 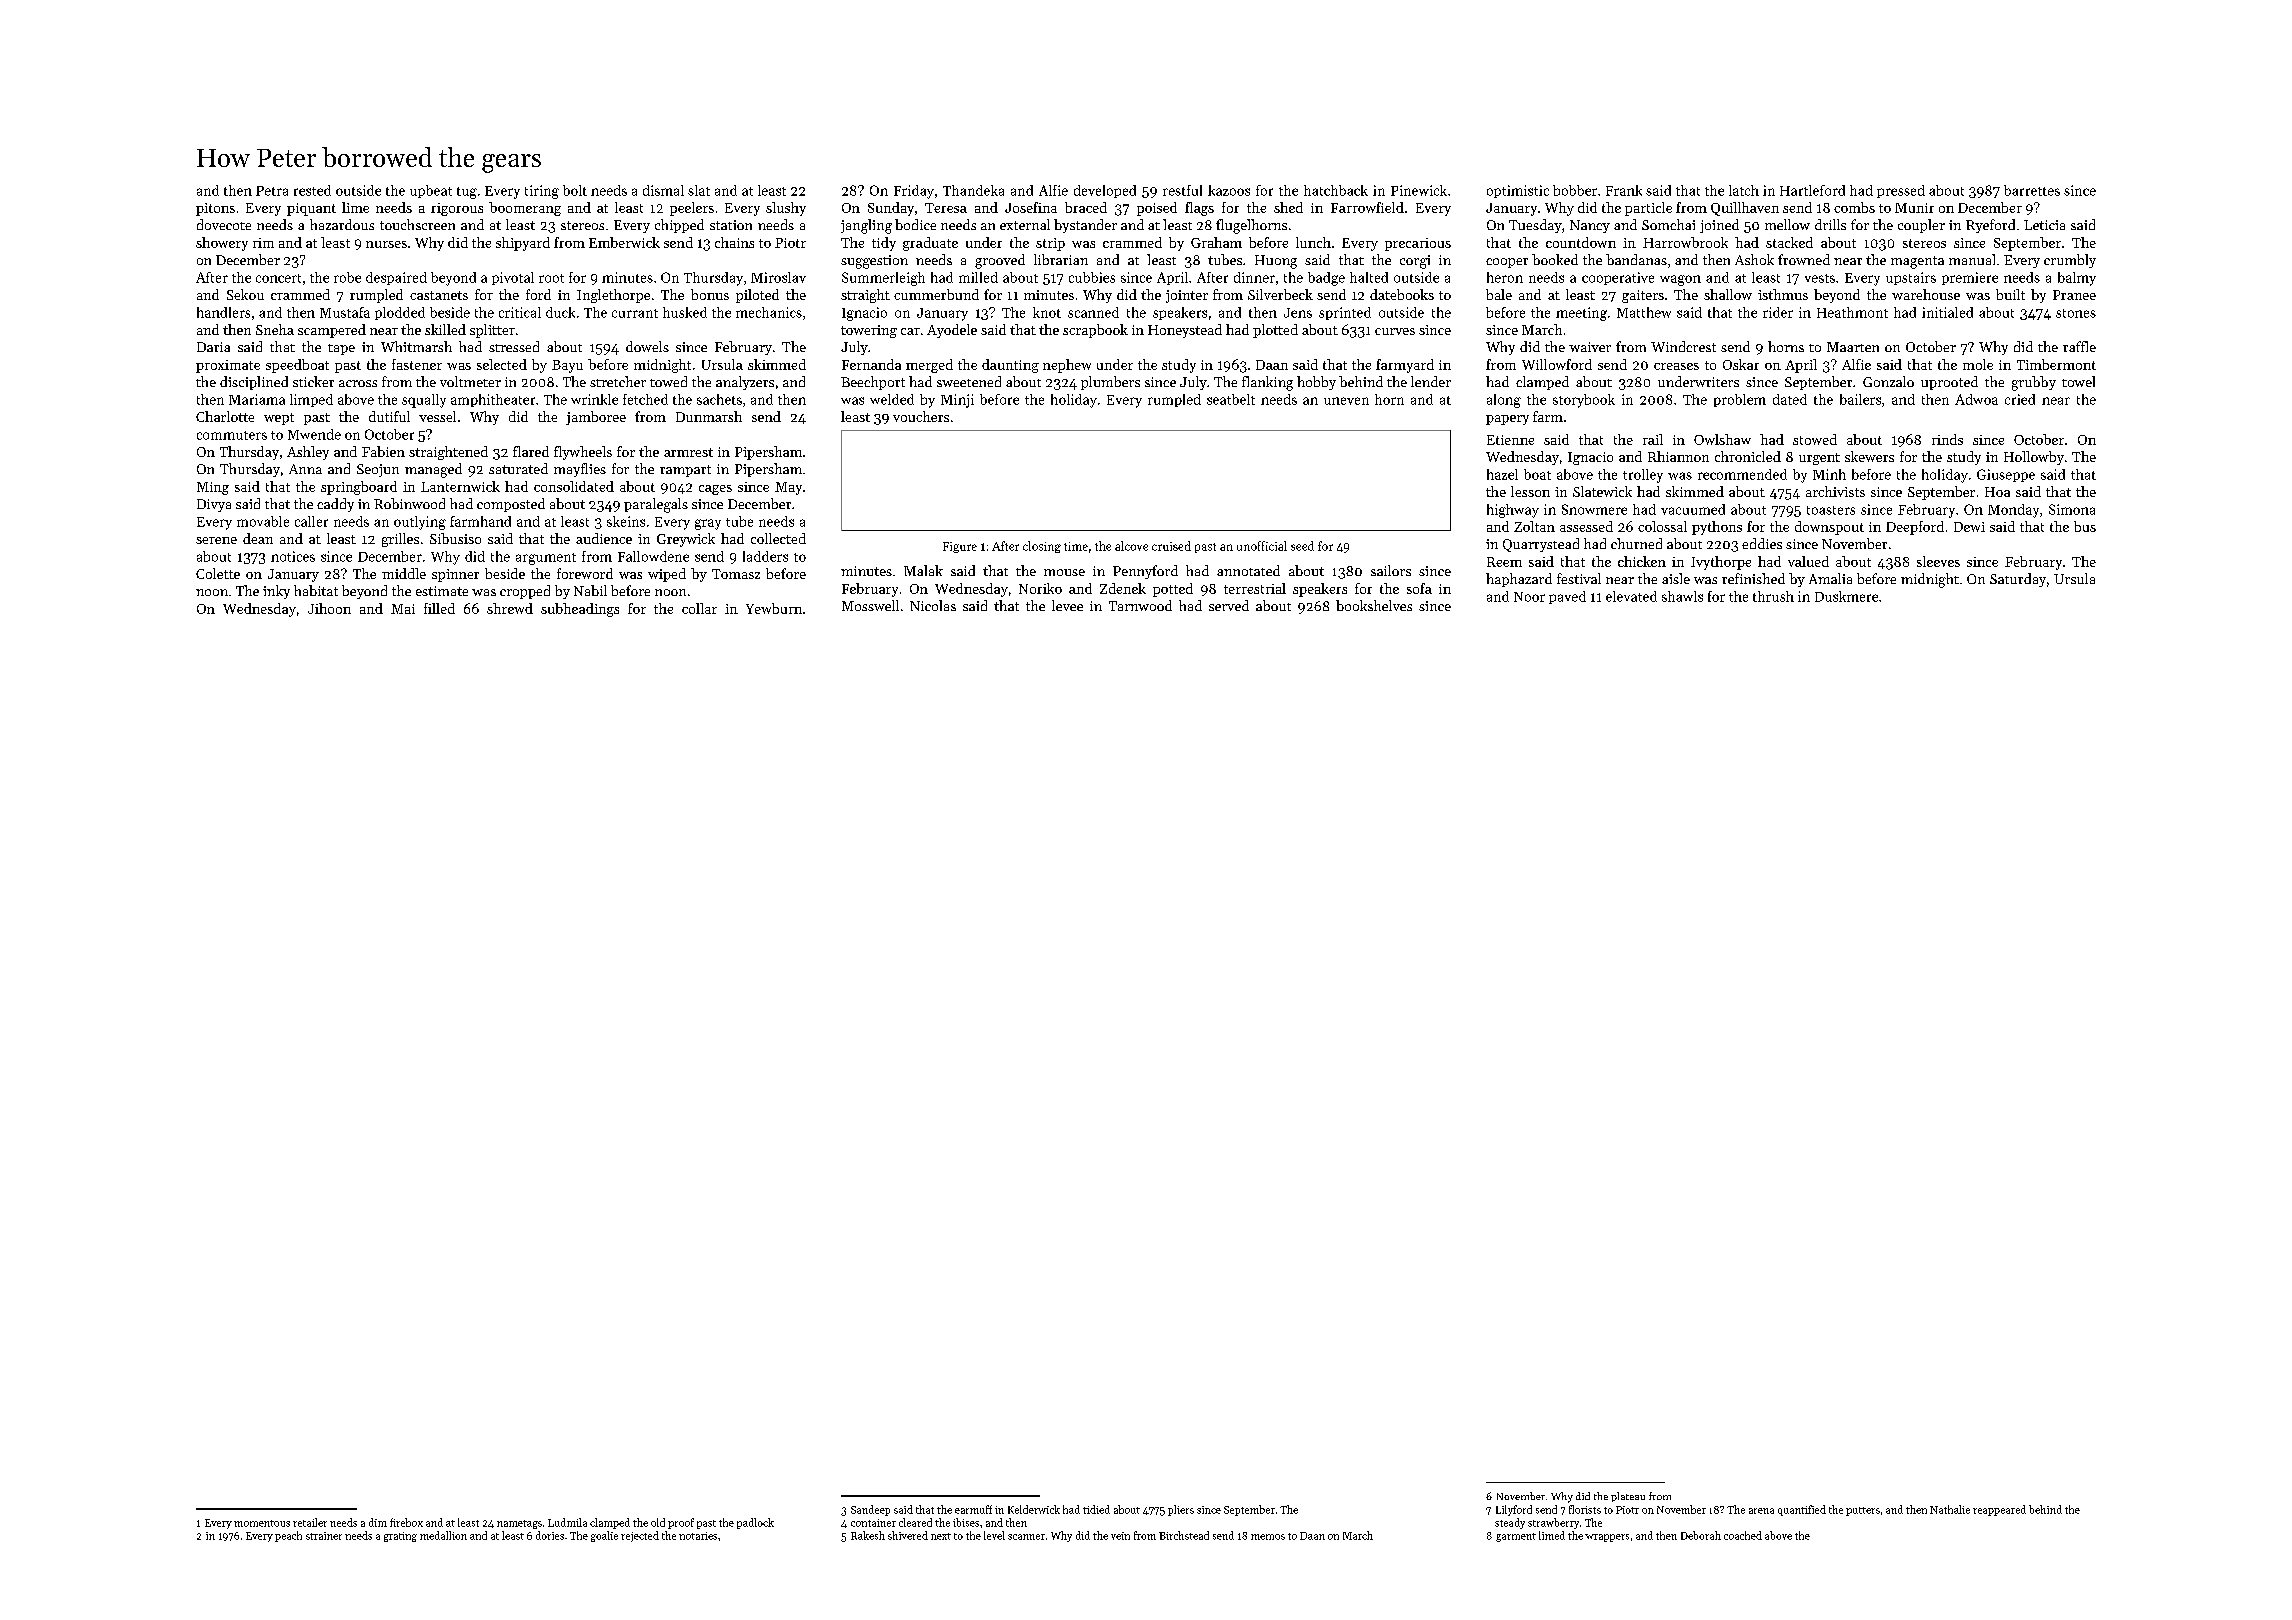 I want to click on Saturday, so click(x=2018, y=580).
